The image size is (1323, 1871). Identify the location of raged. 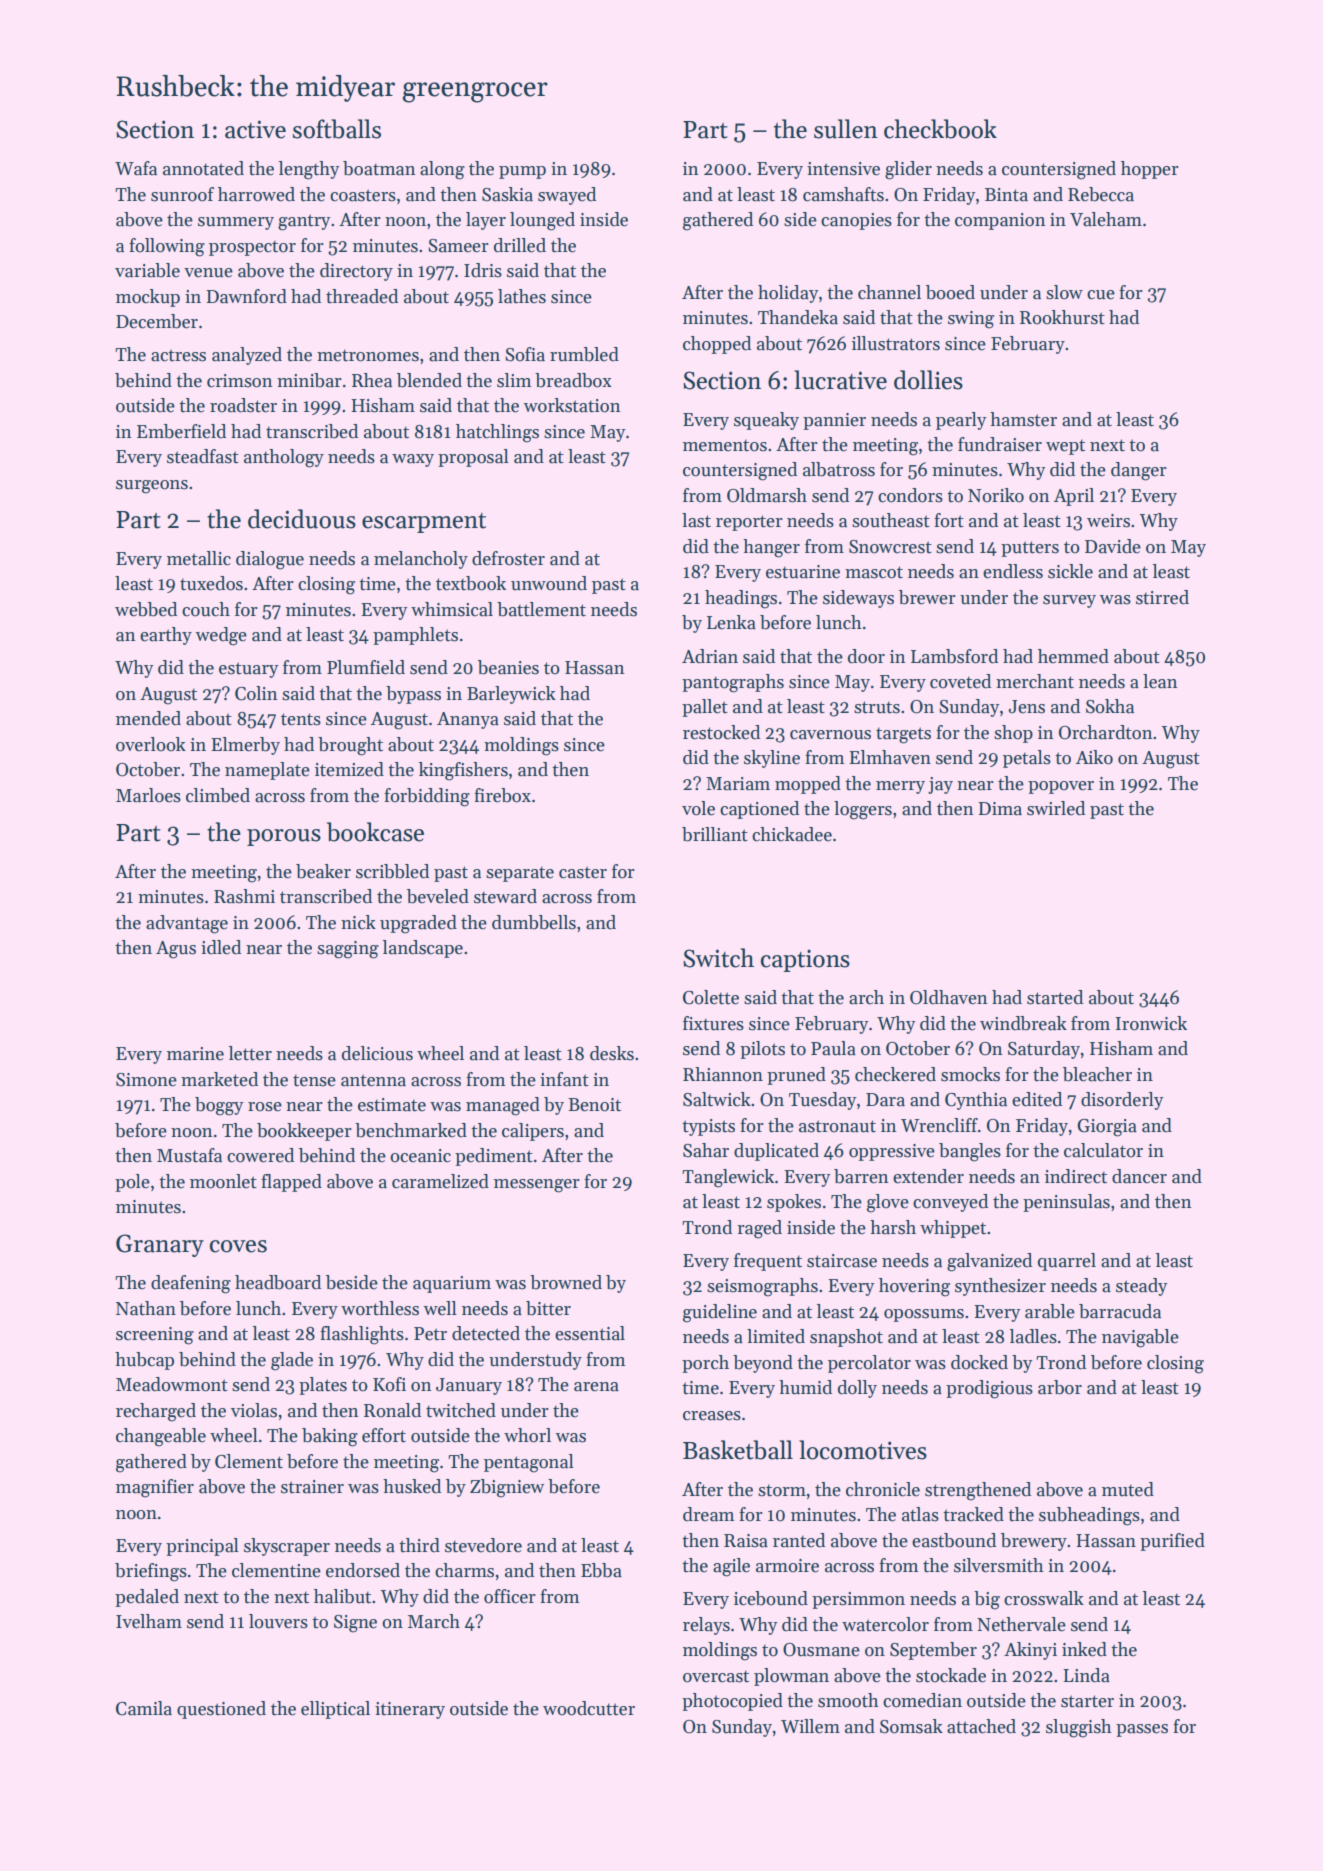
(759, 1229).
